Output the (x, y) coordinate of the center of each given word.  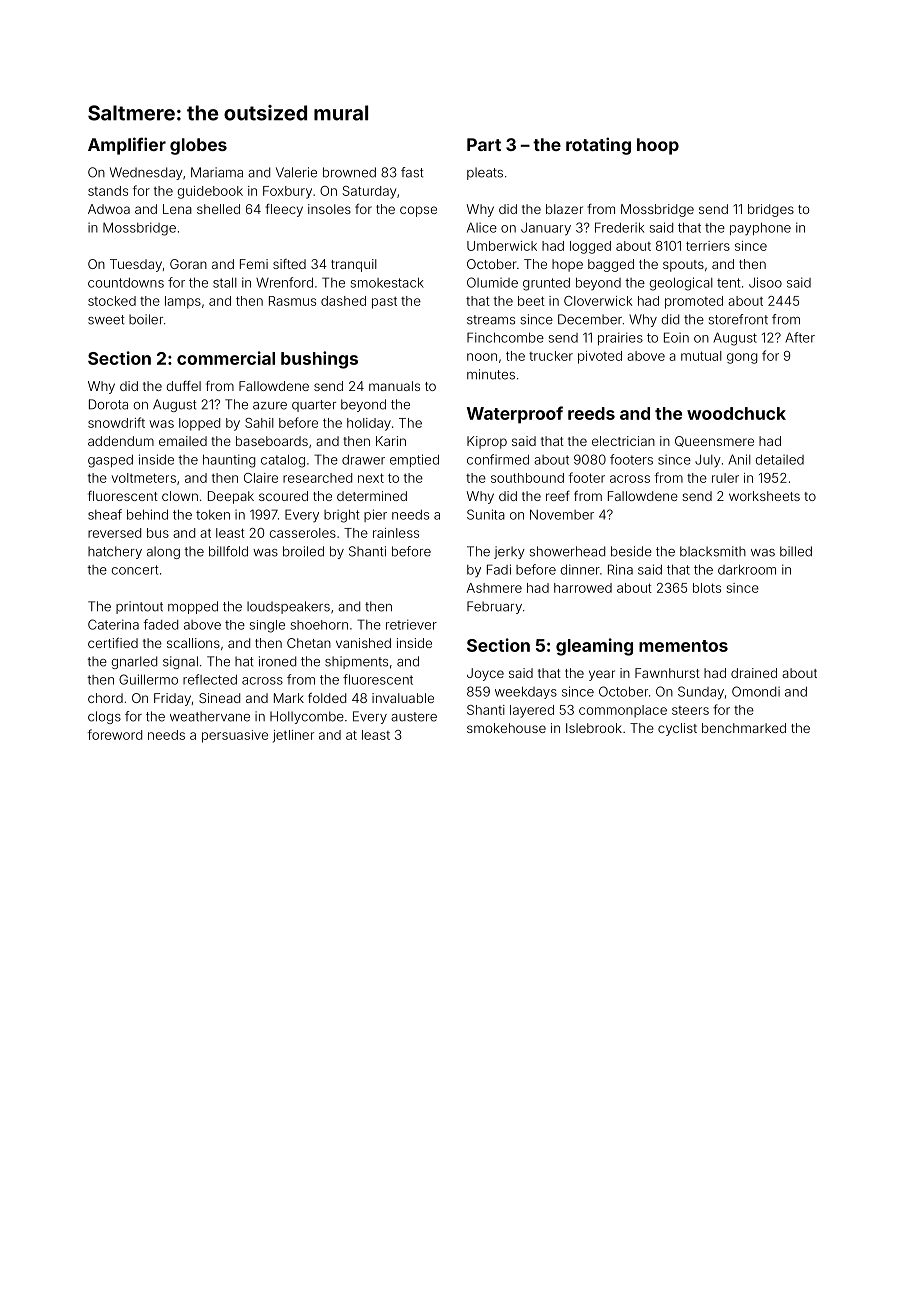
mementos (683, 646)
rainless (396, 533)
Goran (188, 264)
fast (412, 172)
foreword (115, 734)
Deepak (231, 497)
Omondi (756, 691)
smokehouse (506, 728)
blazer (564, 209)
